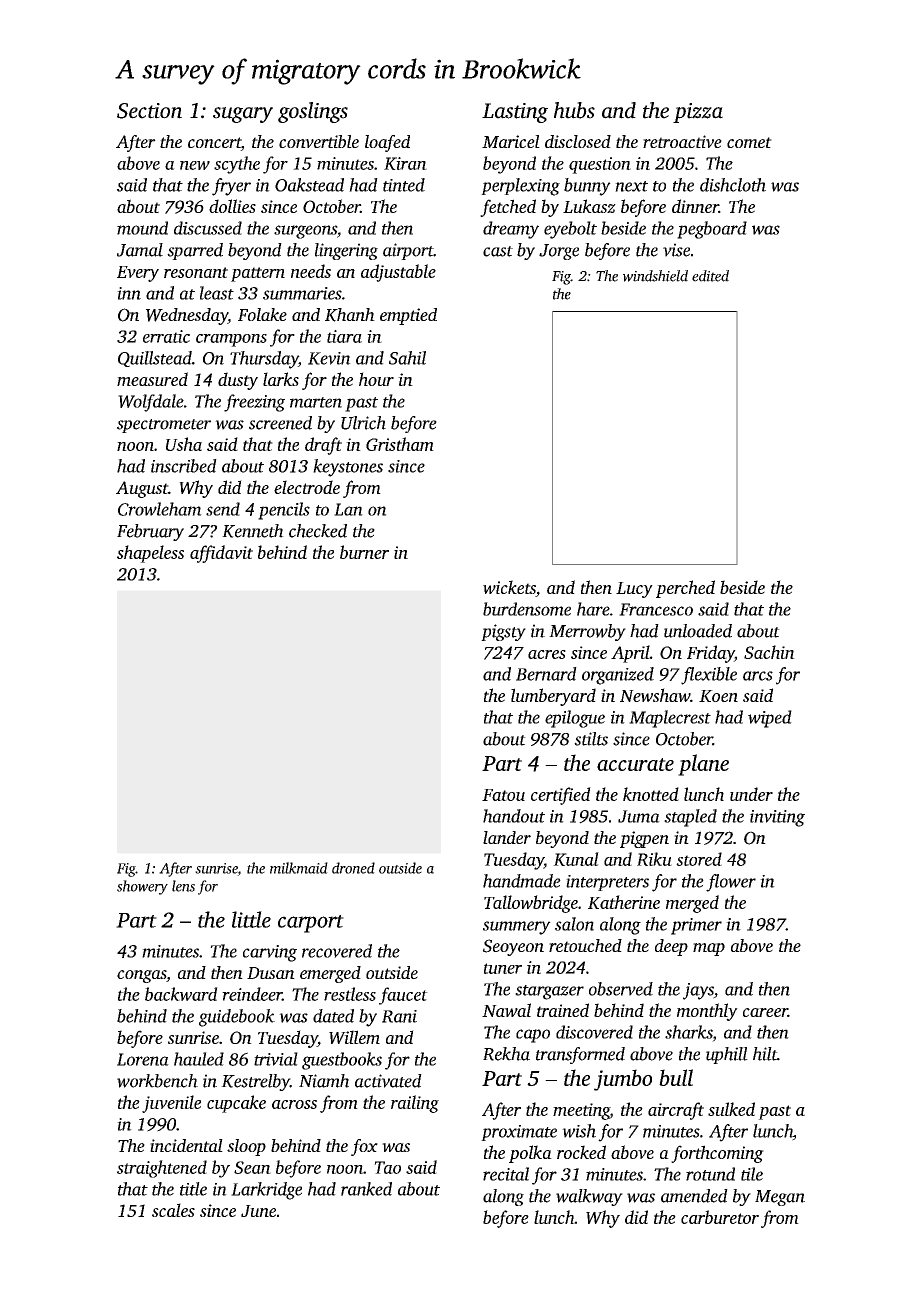 The image size is (924, 1308). What do you see at coordinates (553, 697) in the page?
I see `lumberyard` at bounding box center [553, 697].
